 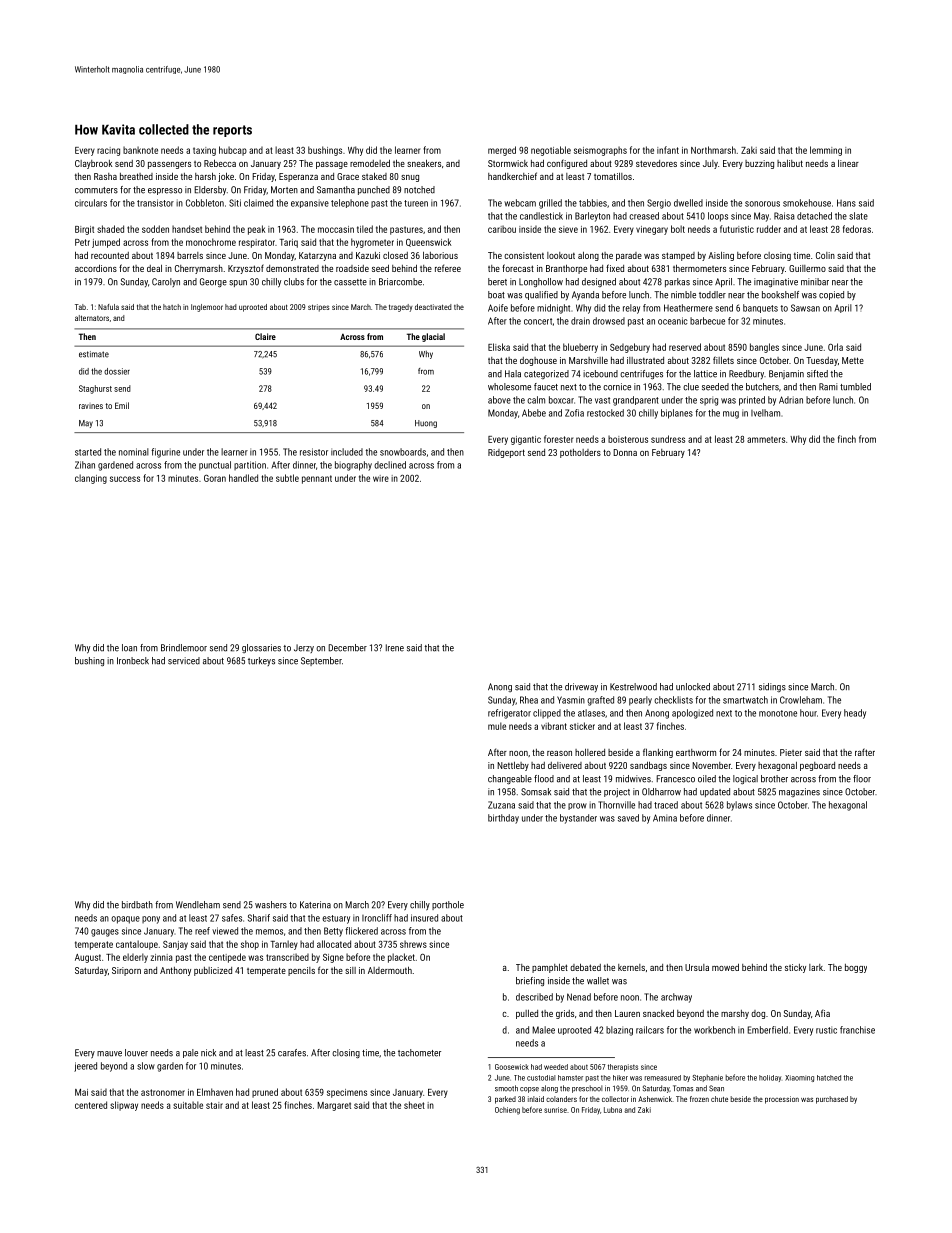 What do you see at coordinates (155, 203) in the screenshot?
I see `transistor` at bounding box center [155, 203].
